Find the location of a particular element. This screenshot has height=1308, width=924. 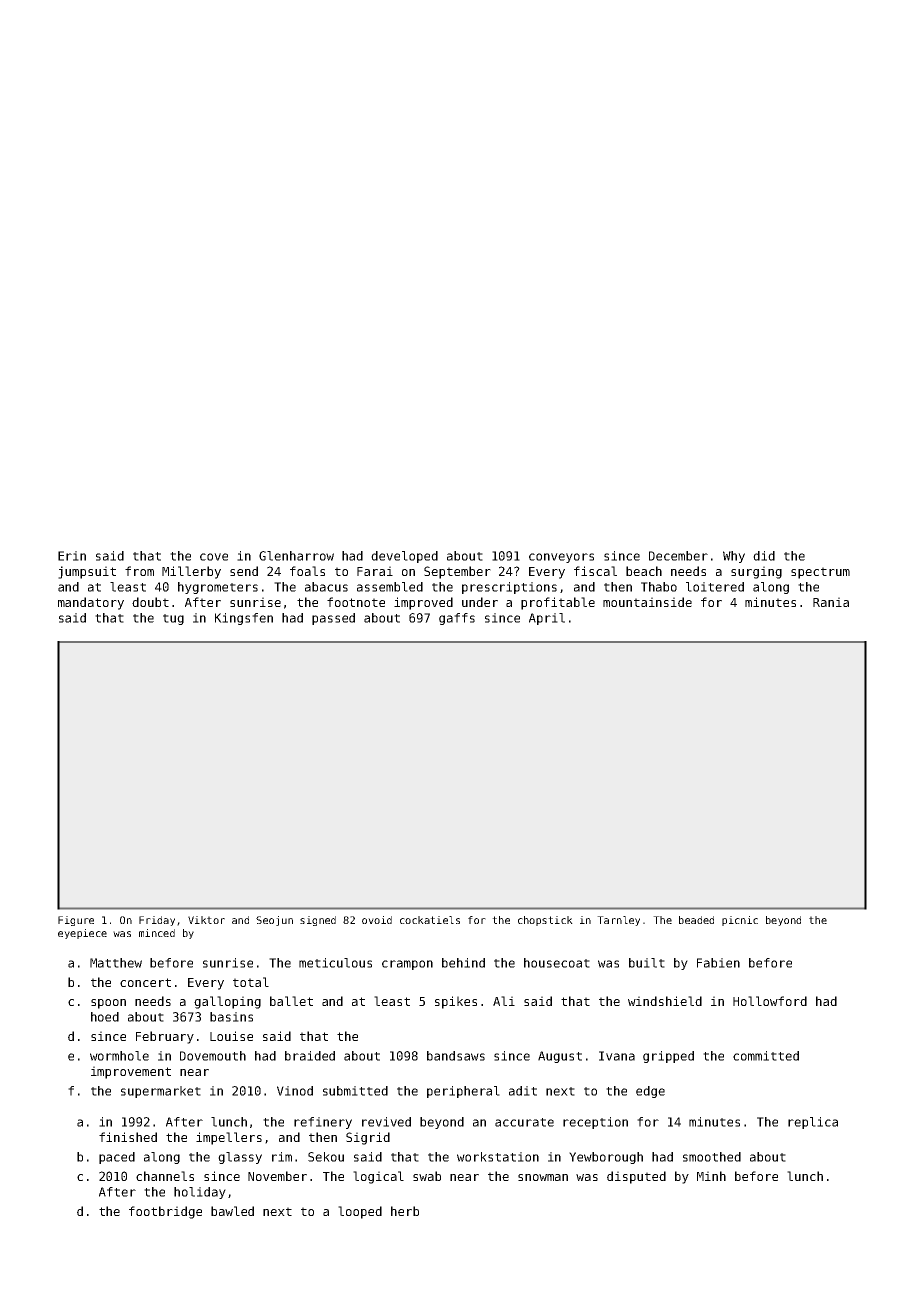

cove is located at coordinates (214, 557).
